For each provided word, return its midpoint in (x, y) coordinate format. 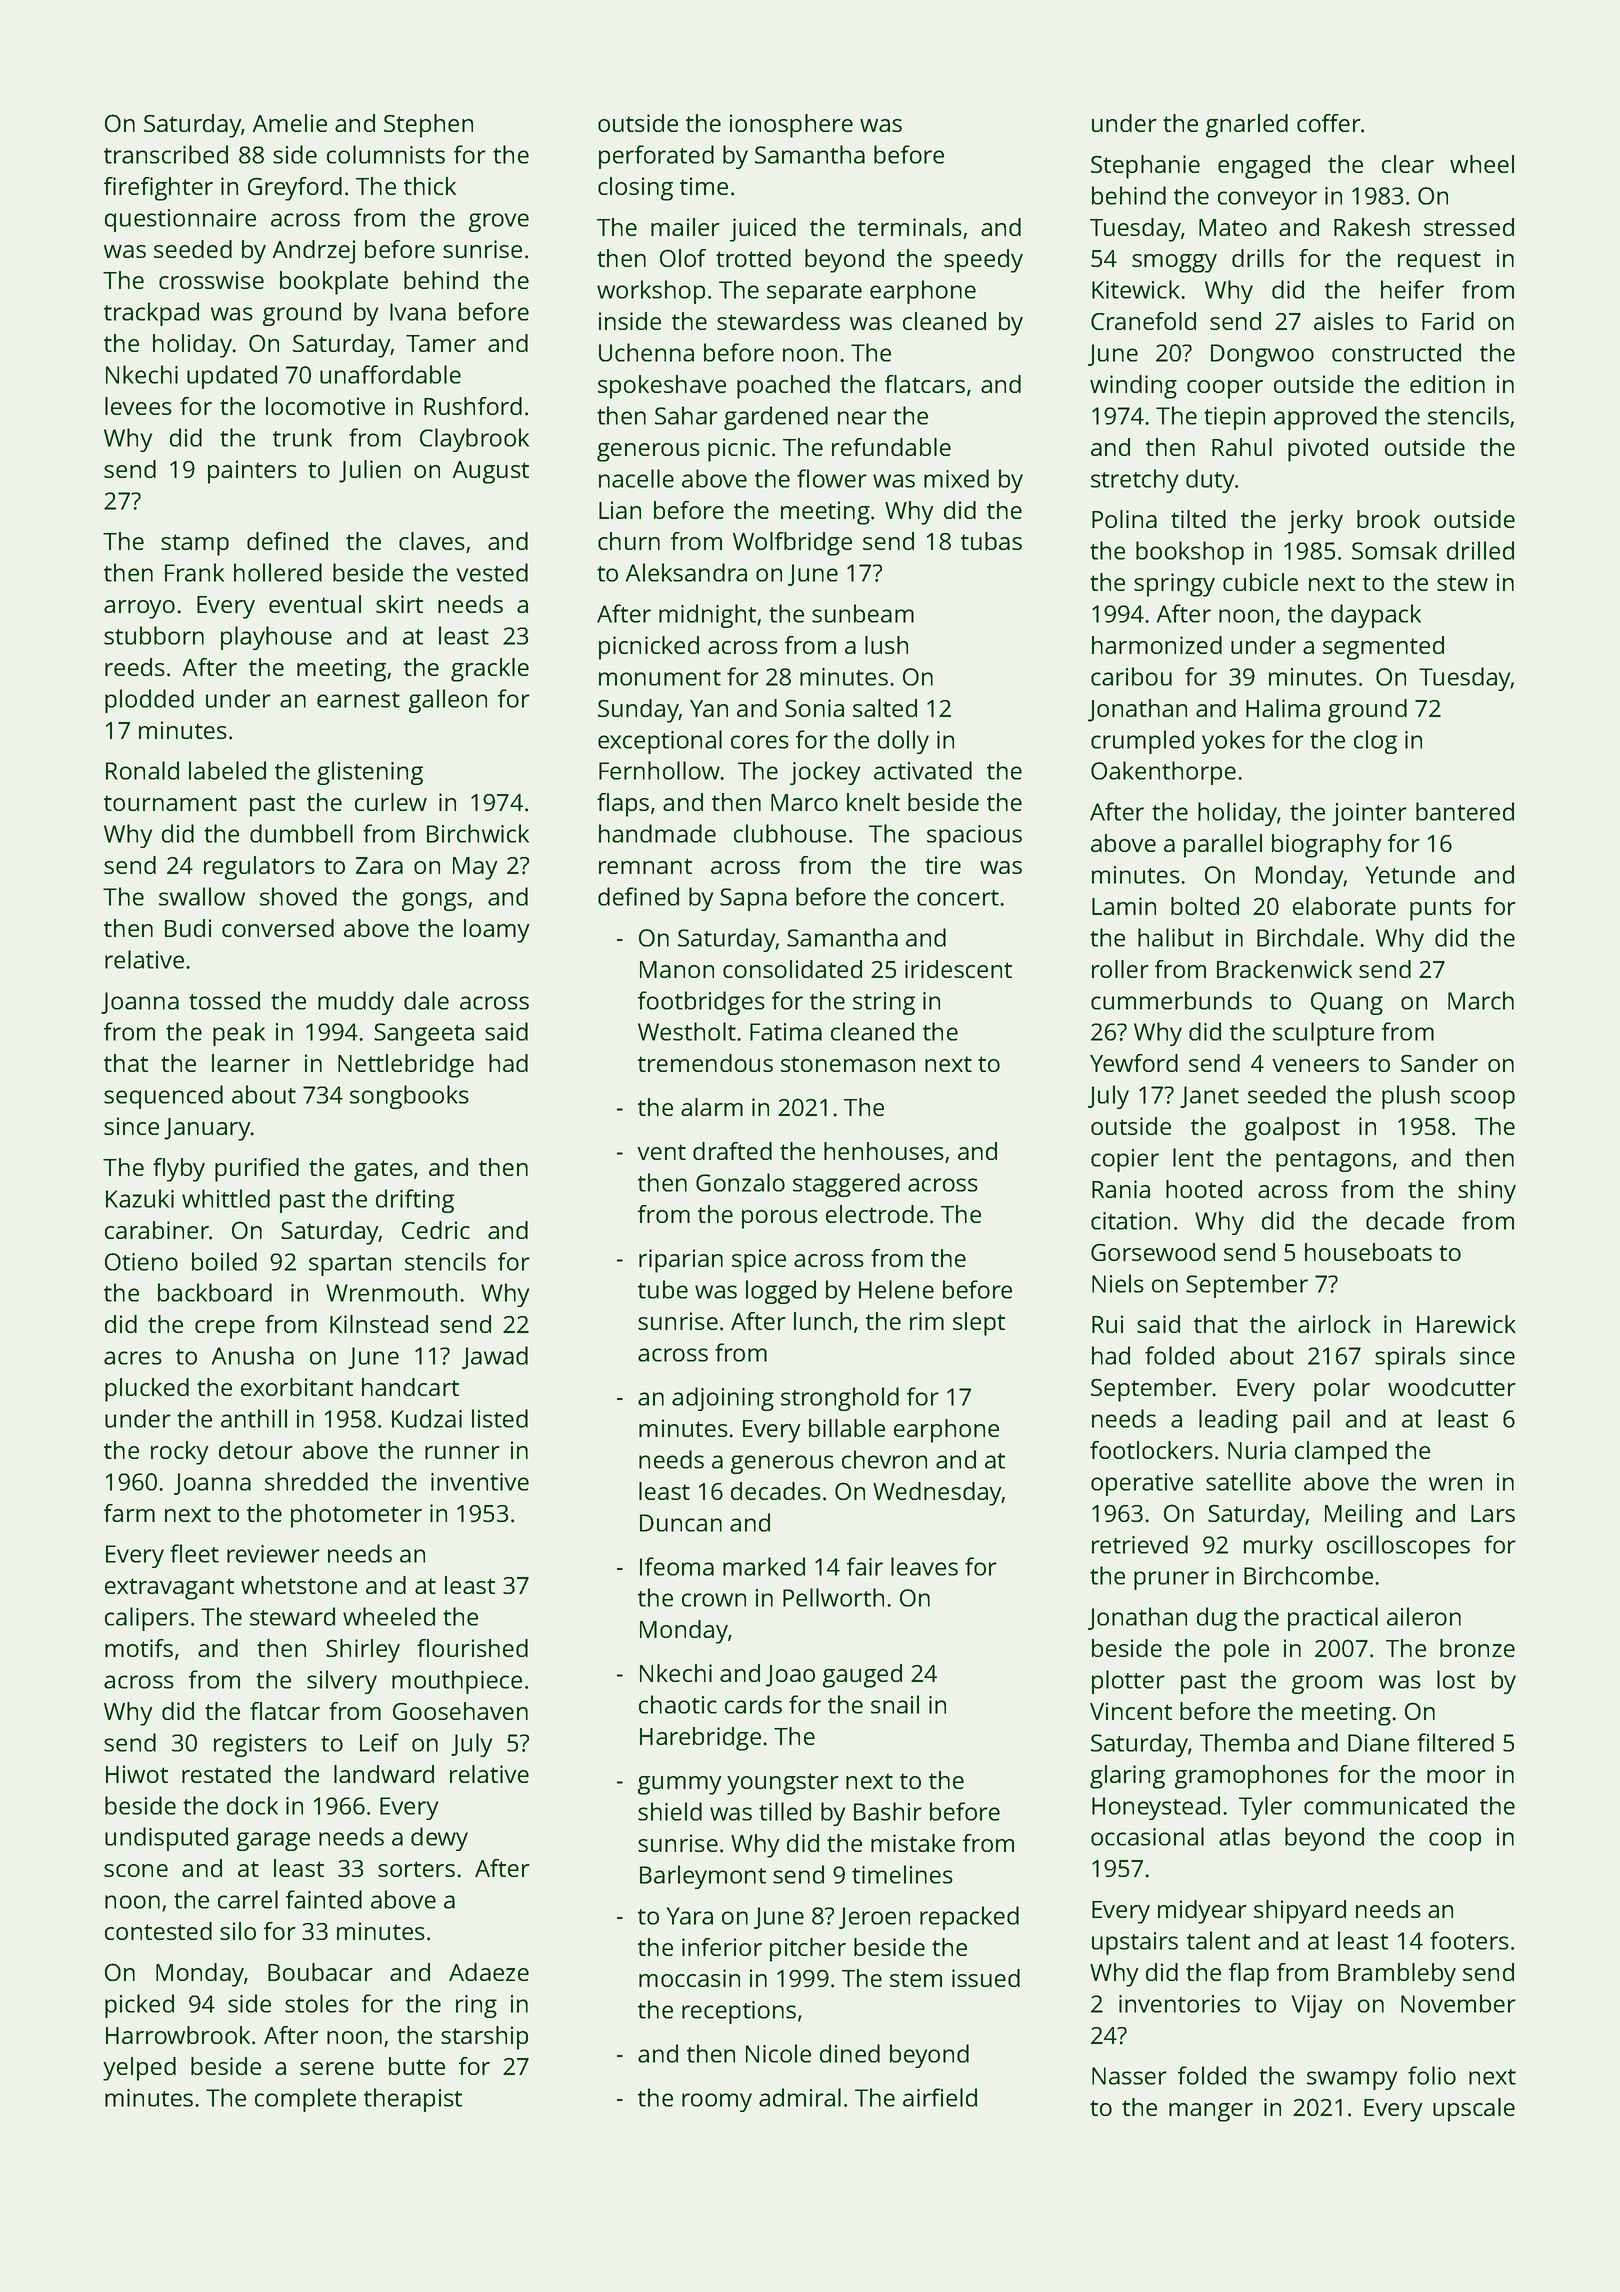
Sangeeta (424, 1034)
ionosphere (791, 126)
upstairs (1135, 1943)
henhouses (884, 1151)
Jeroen (874, 1918)
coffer (1329, 123)
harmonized (1157, 645)
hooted (1204, 1189)
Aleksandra (686, 572)
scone (136, 1870)
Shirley (363, 1651)
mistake (913, 1843)
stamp (195, 545)
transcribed (166, 154)
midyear (1202, 1912)
